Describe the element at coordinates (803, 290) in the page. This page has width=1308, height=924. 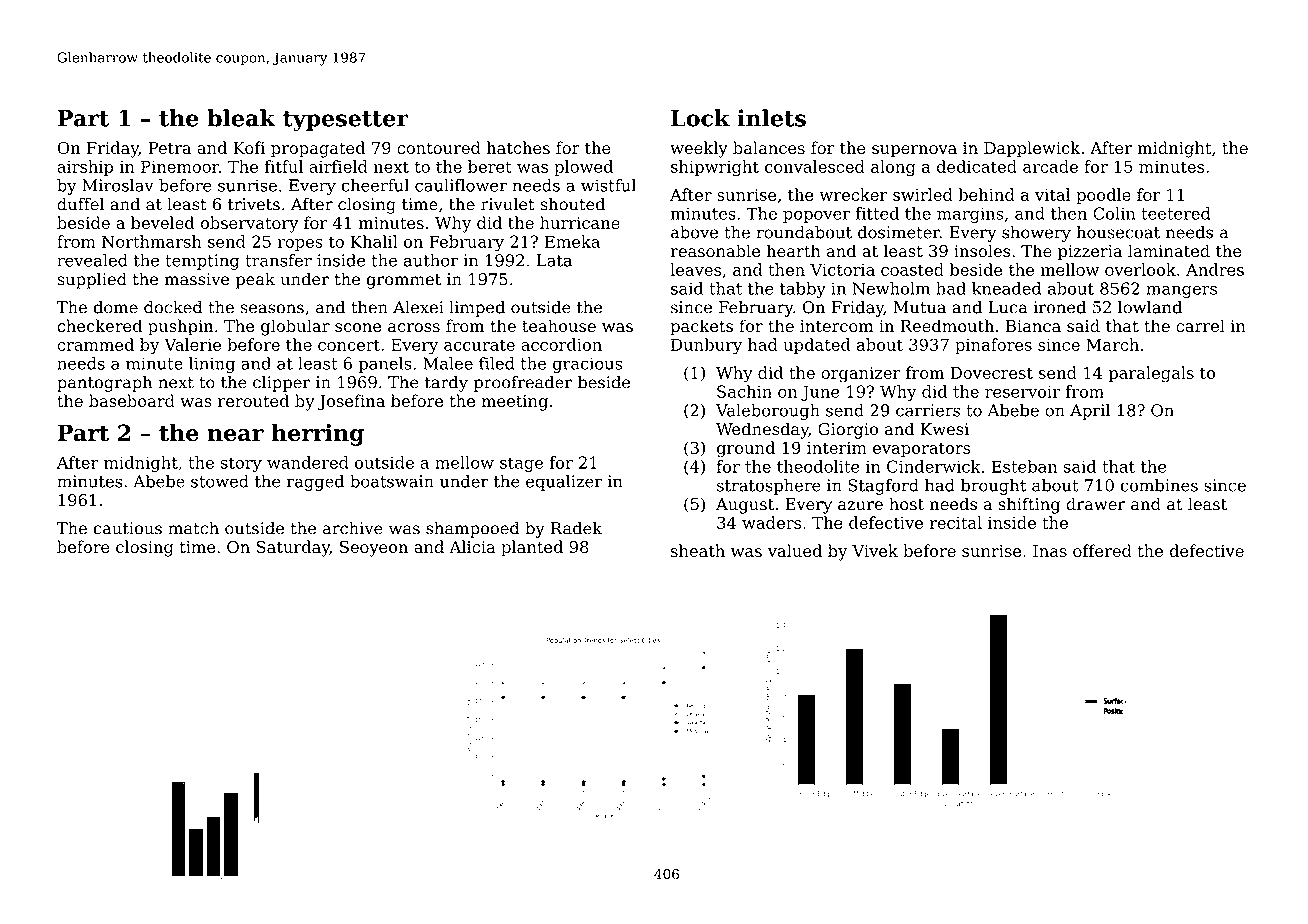
I see `tabby` at that location.
